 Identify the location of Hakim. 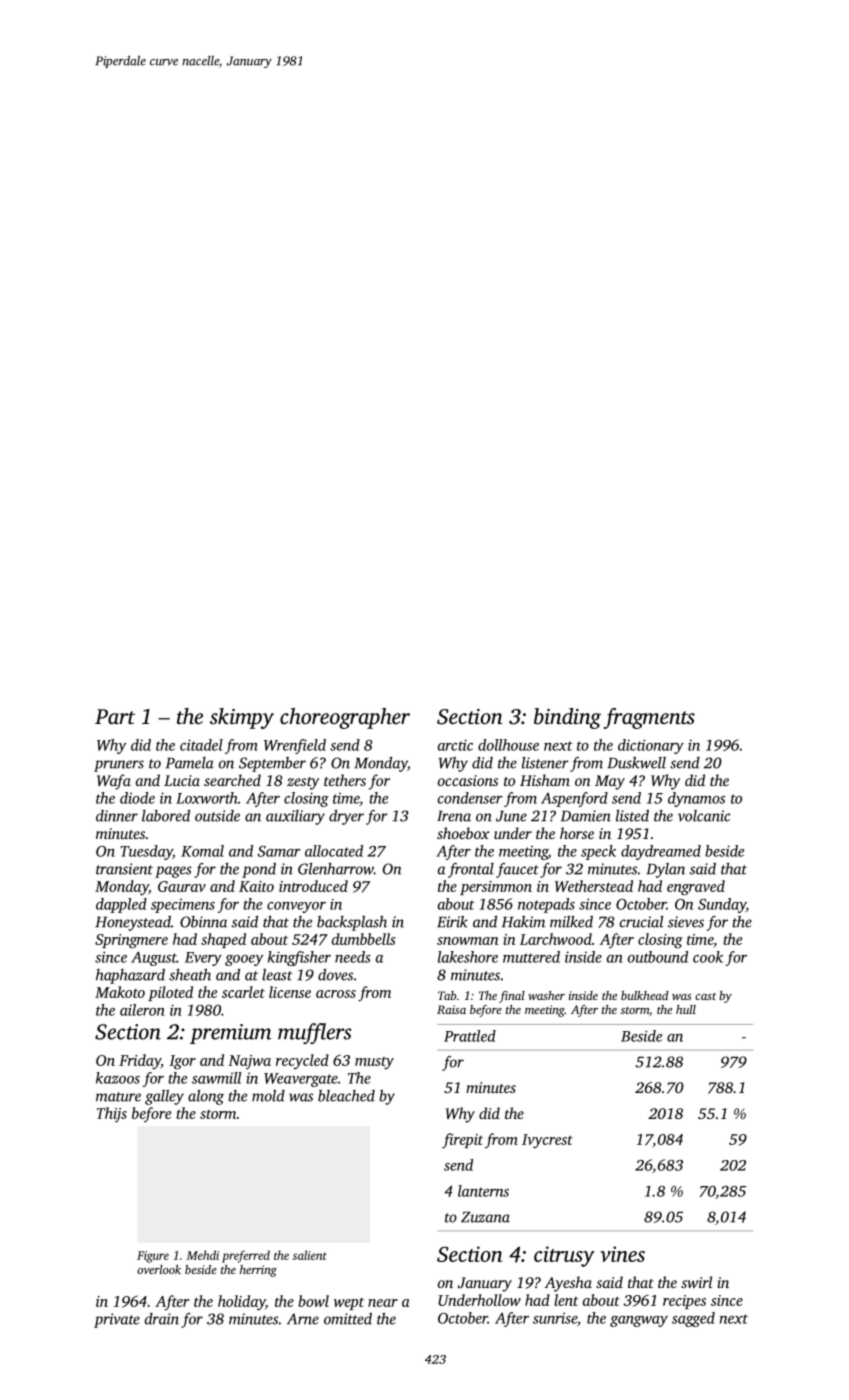
(523, 922).
